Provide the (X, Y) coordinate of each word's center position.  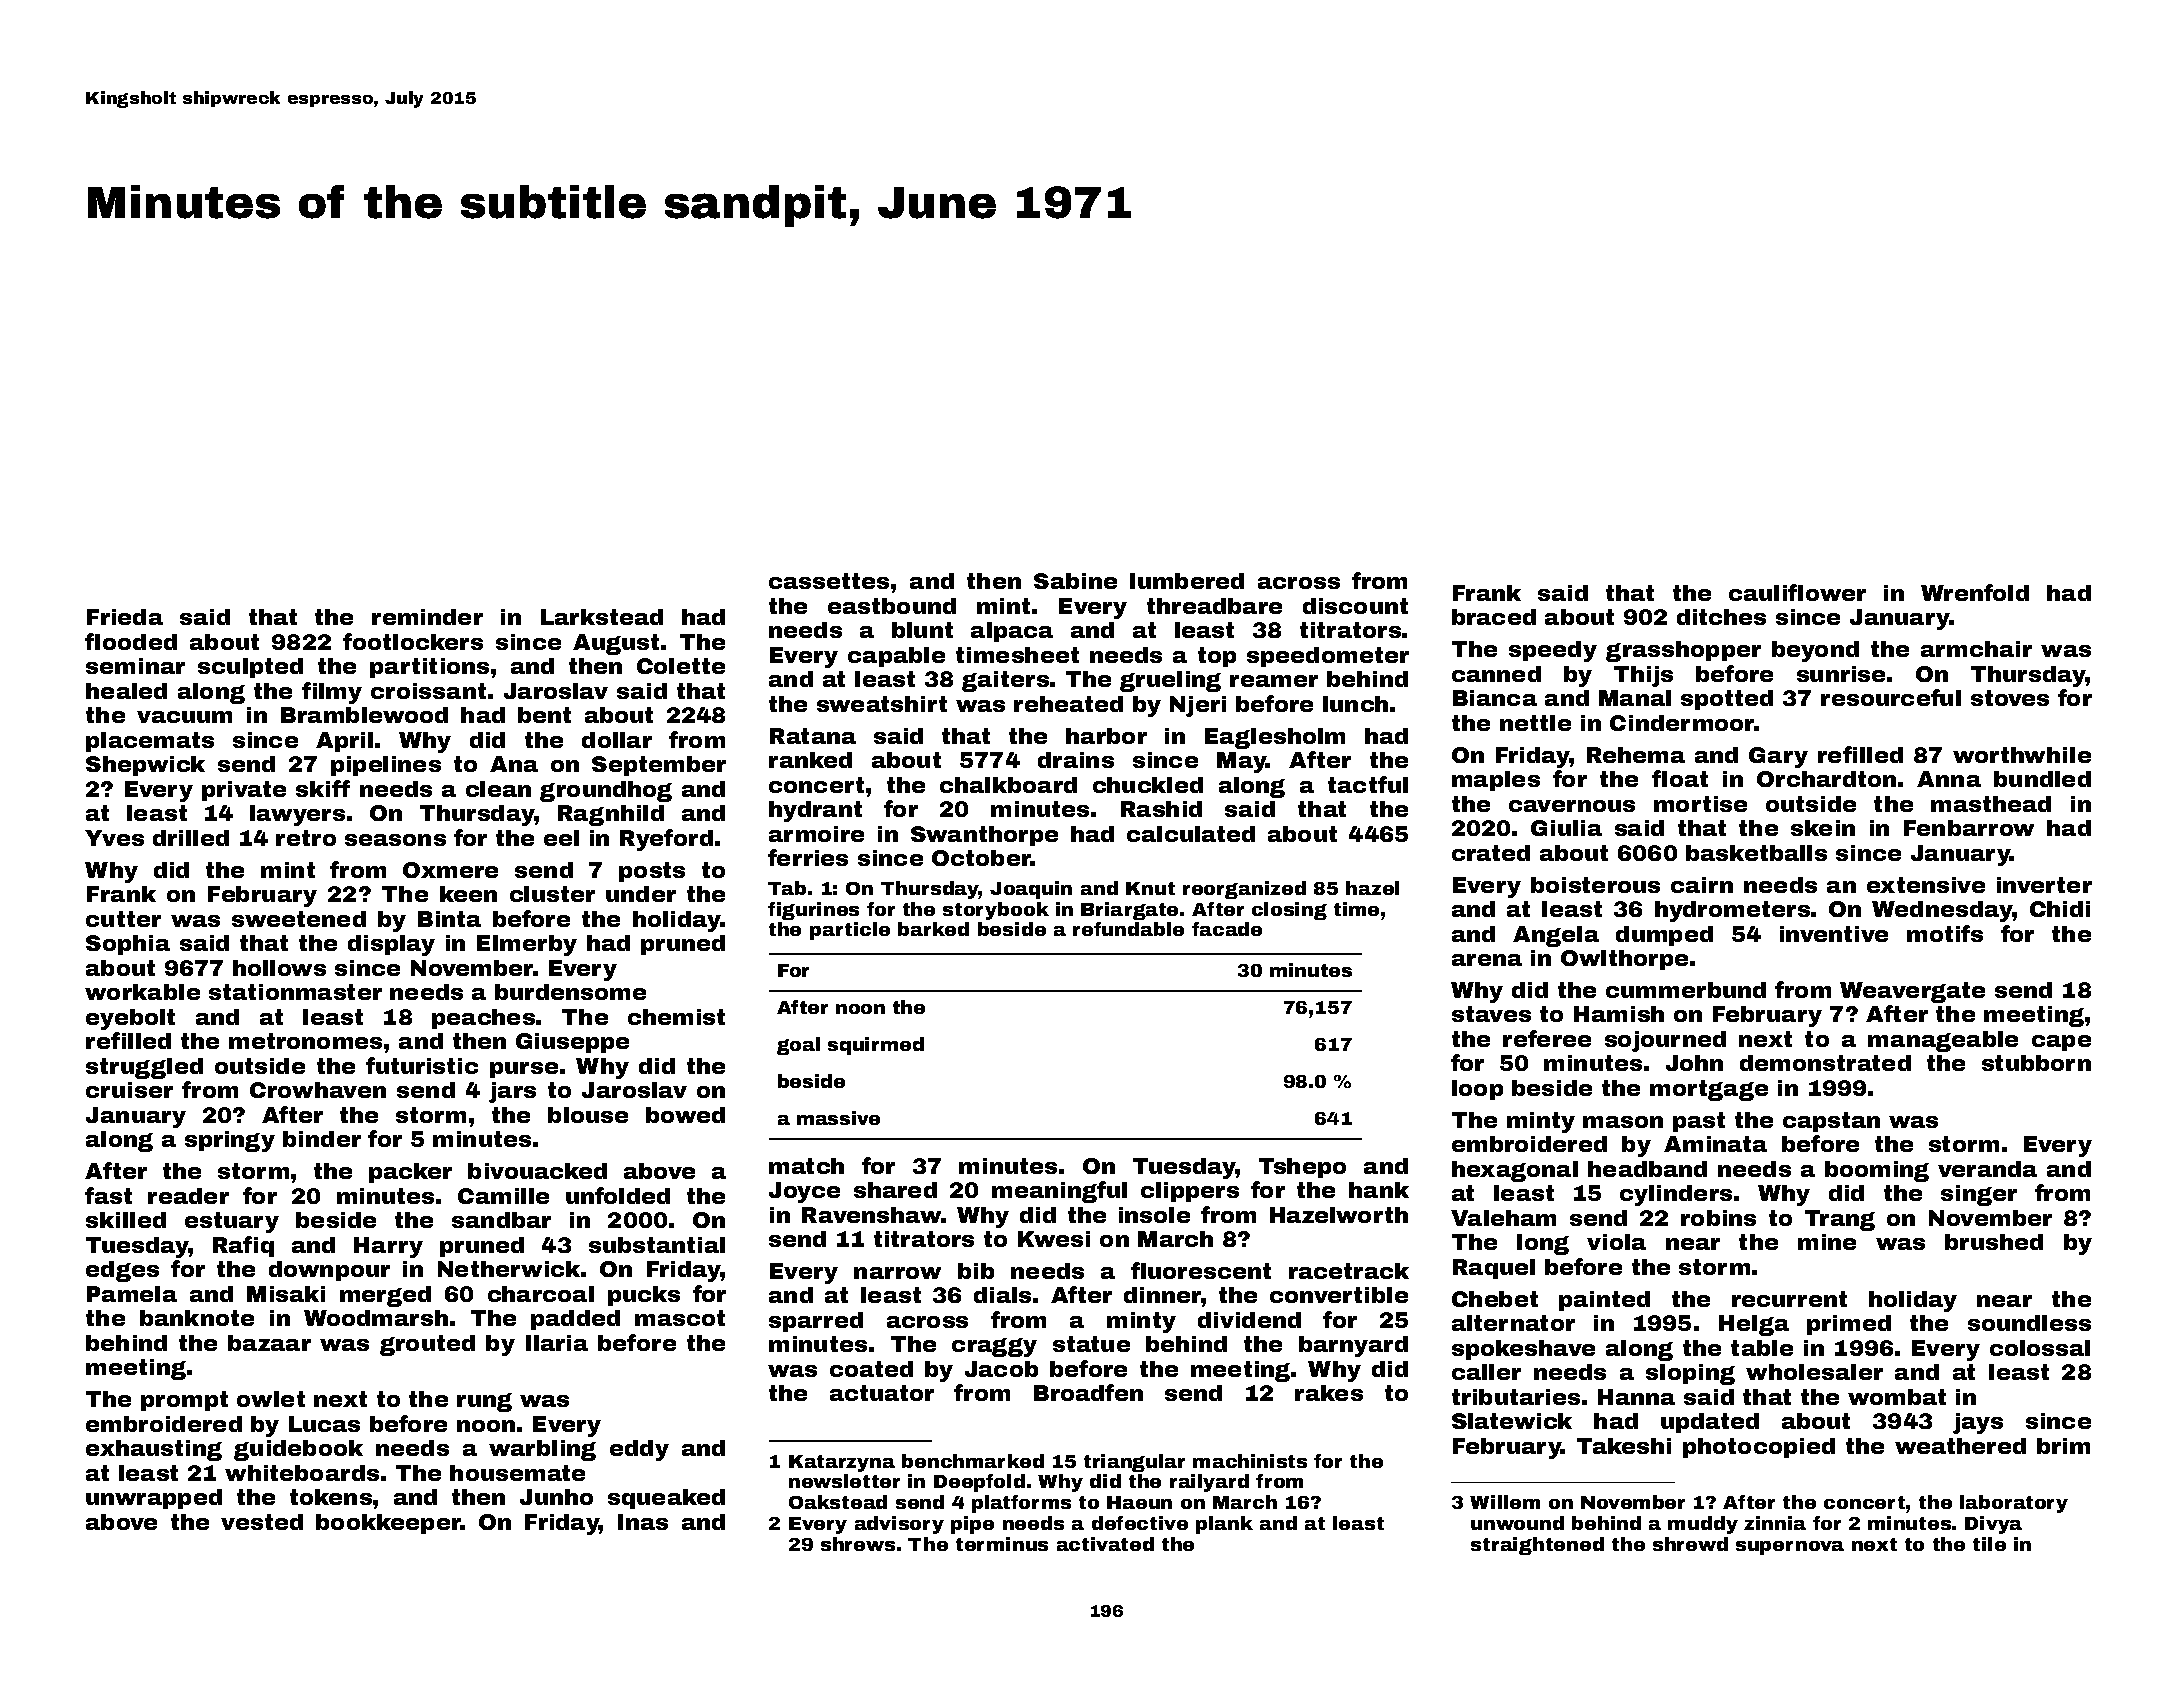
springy (230, 1141)
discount (1355, 606)
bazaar (269, 1343)
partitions (429, 668)
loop (1477, 1090)
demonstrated (1825, 1063)
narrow (897, 1273)
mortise (1700, 804)
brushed (1994, 1242)
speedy (1553, 651)
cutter (123, 919)
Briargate (1129, 911)
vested (262, 1522)
